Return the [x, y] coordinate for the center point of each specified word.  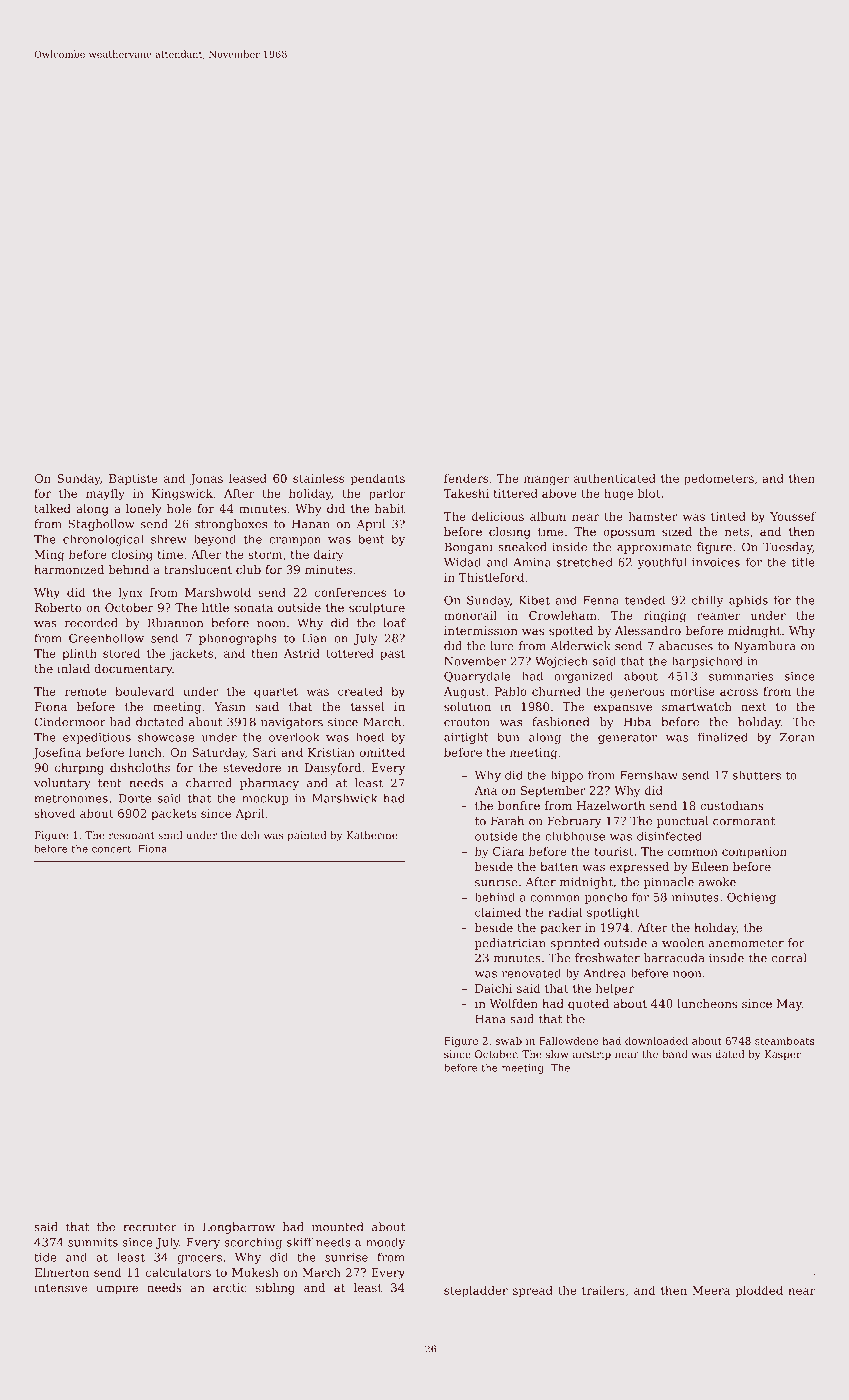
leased [248, 478]
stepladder [476, 1291]
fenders [466, 478]
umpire [117, 1289]
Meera [711, 1290]
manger [546, 481]
